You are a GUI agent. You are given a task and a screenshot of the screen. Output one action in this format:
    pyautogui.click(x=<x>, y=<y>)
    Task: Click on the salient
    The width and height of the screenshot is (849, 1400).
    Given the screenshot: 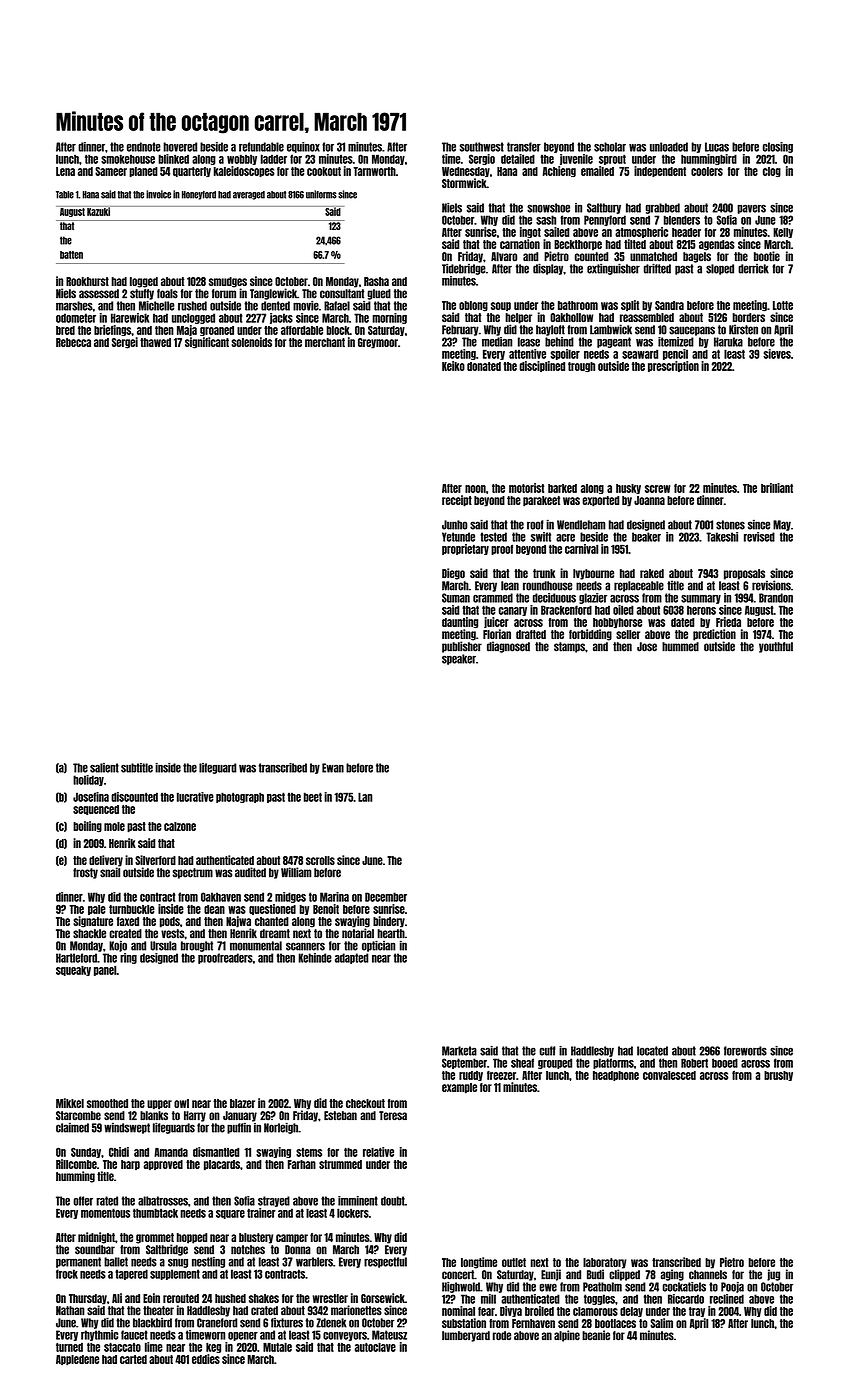 What is the action you would take?
    pyautogui.click(x=104, y=768)
